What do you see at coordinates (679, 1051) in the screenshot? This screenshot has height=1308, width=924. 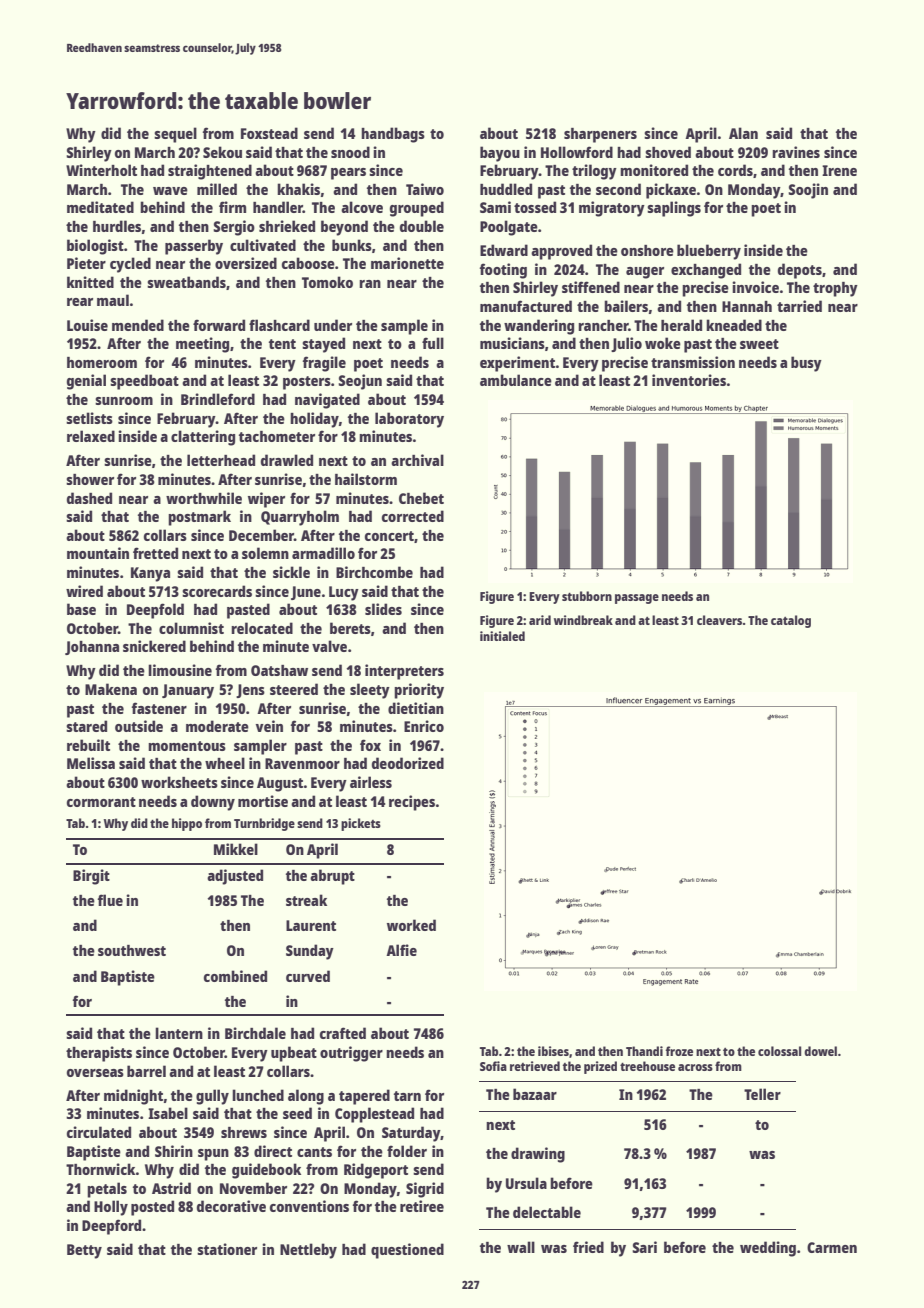 I see `froze` at bounding box center [679, 1051].
